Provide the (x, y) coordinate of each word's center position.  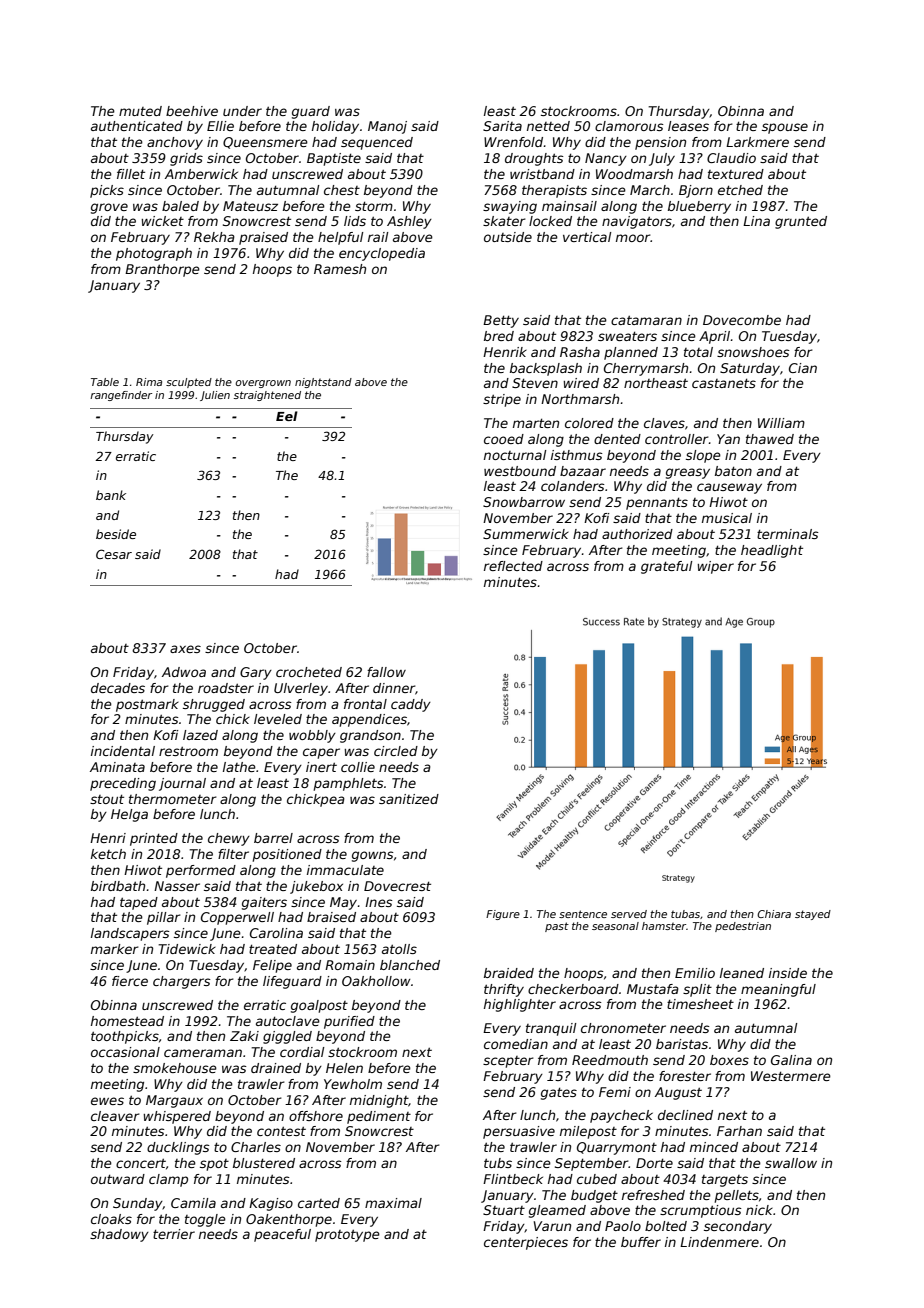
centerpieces (526, 1243)
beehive (192, 111)
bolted (666, 1226)
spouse (785, 128)
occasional (125, 1052)
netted (548, 126)
